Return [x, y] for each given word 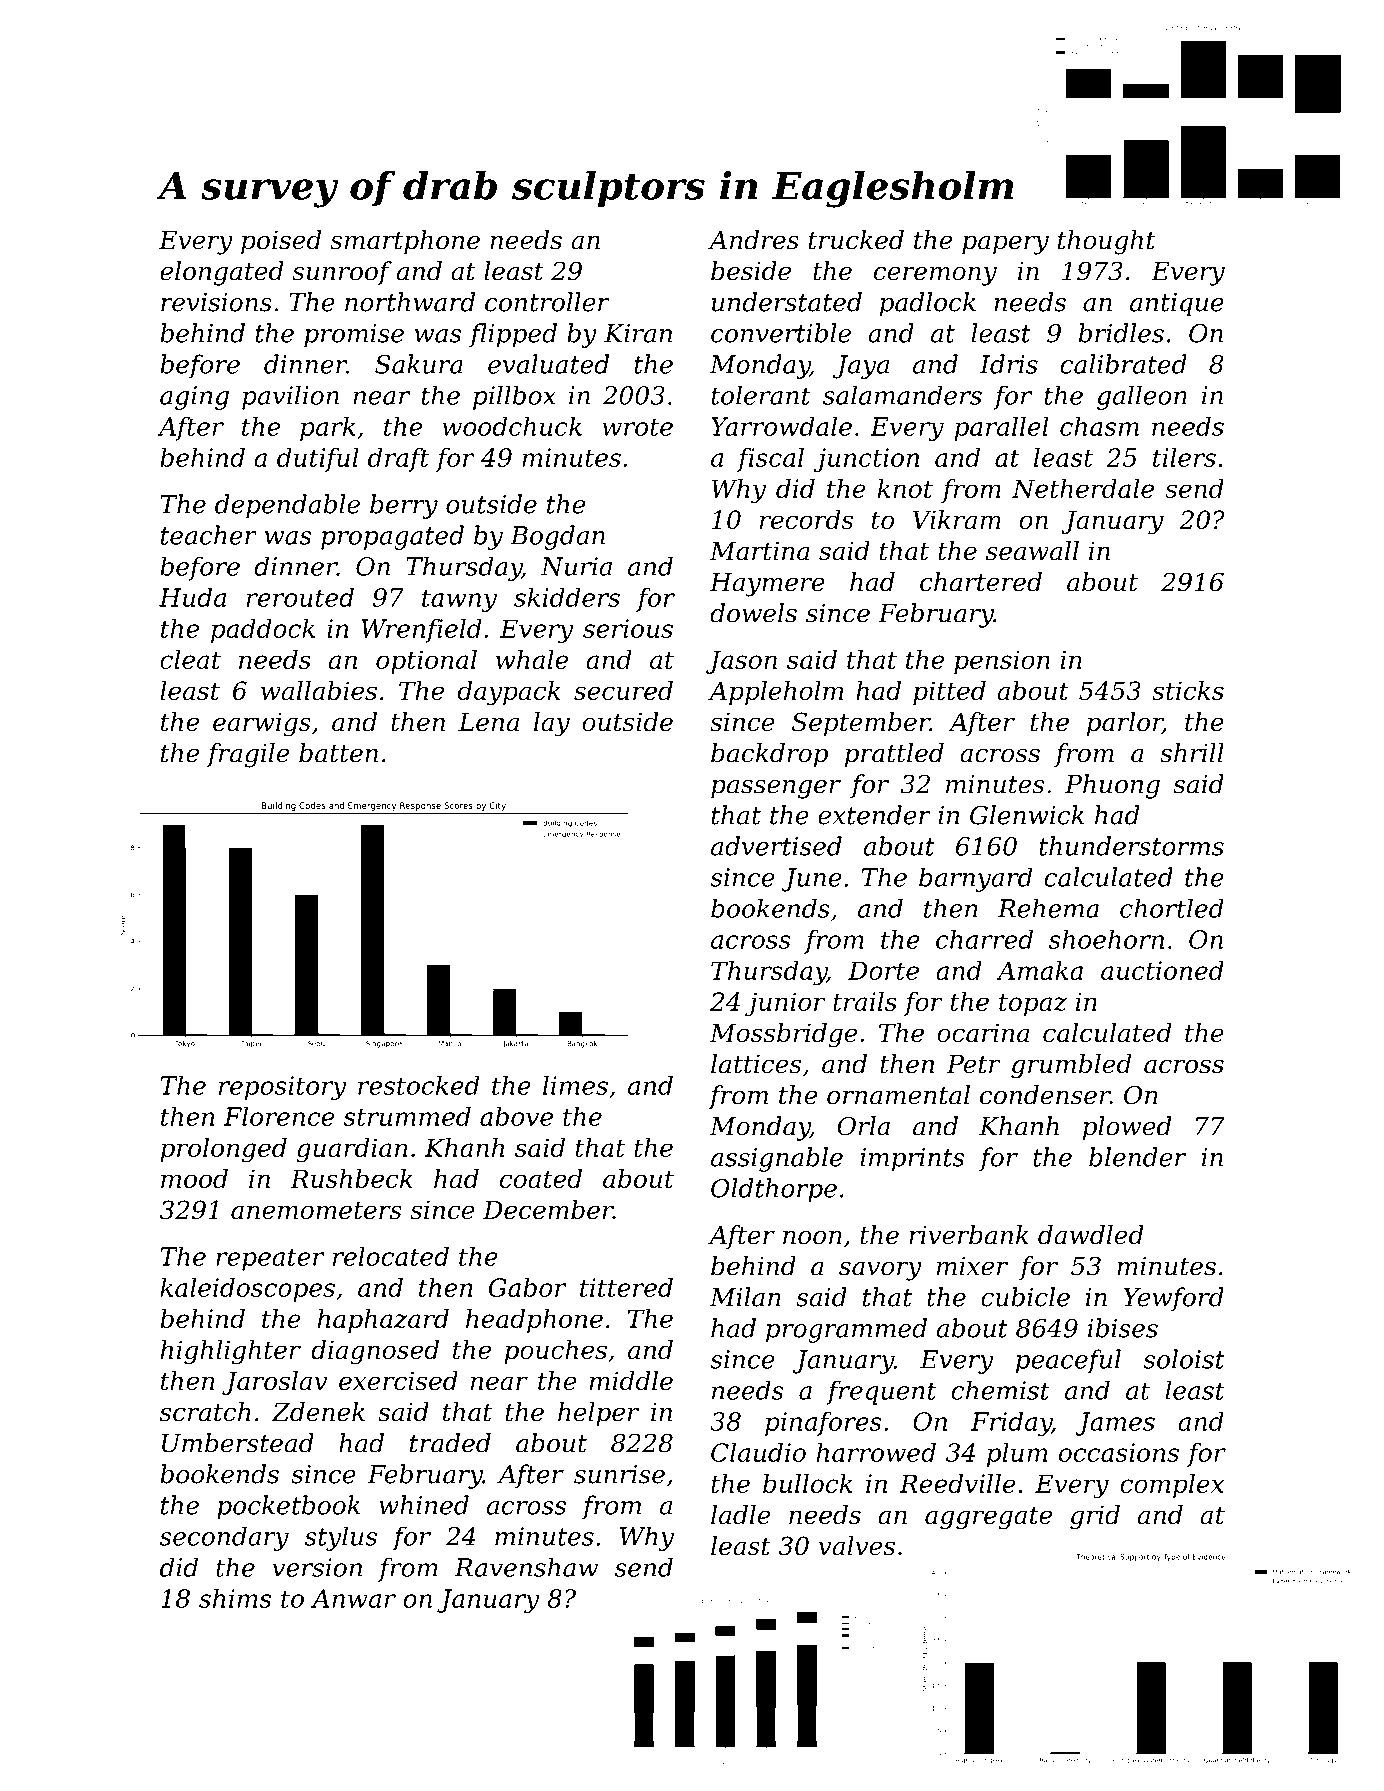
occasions [1119, 1452]
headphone [534, 1321]
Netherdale [1083, 488]
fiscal [770, 459]
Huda [192, 597]
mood [194, 1178]
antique [1177, 305]
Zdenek [318, 1412]
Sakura [419, 364]
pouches [555, 1352]
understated [787, 302]
